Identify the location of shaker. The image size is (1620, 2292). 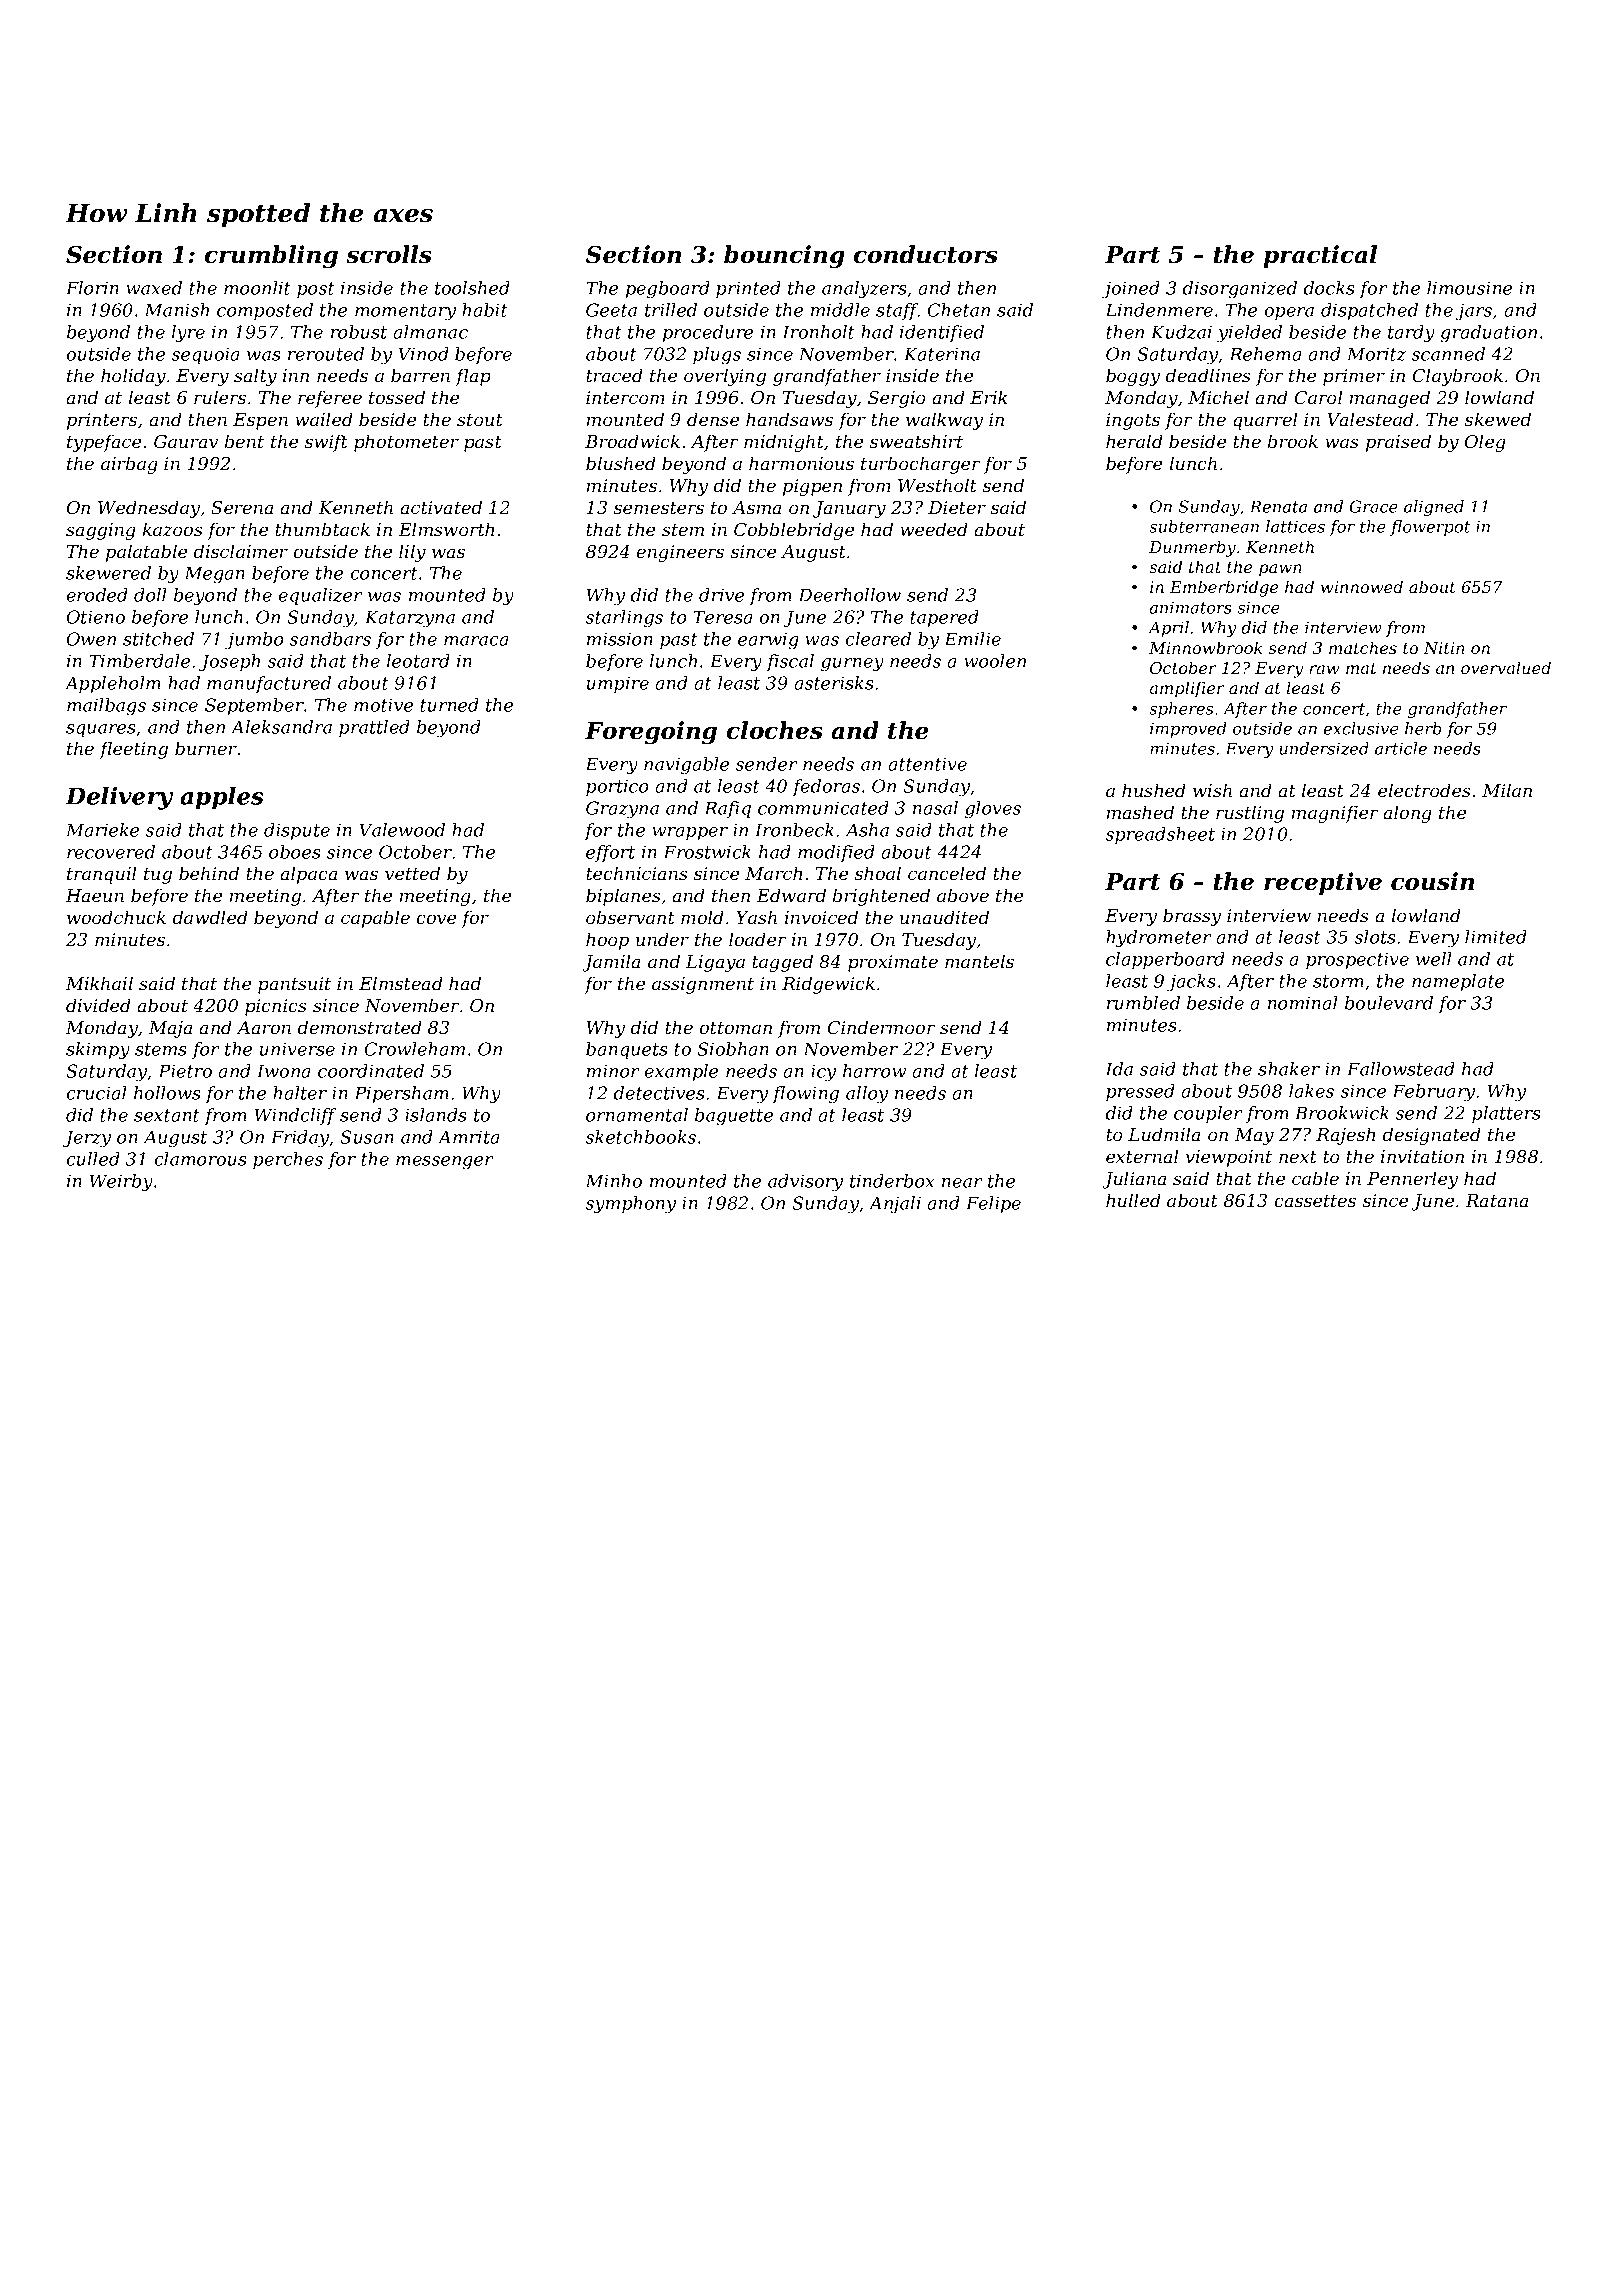
(1289, 1069).
